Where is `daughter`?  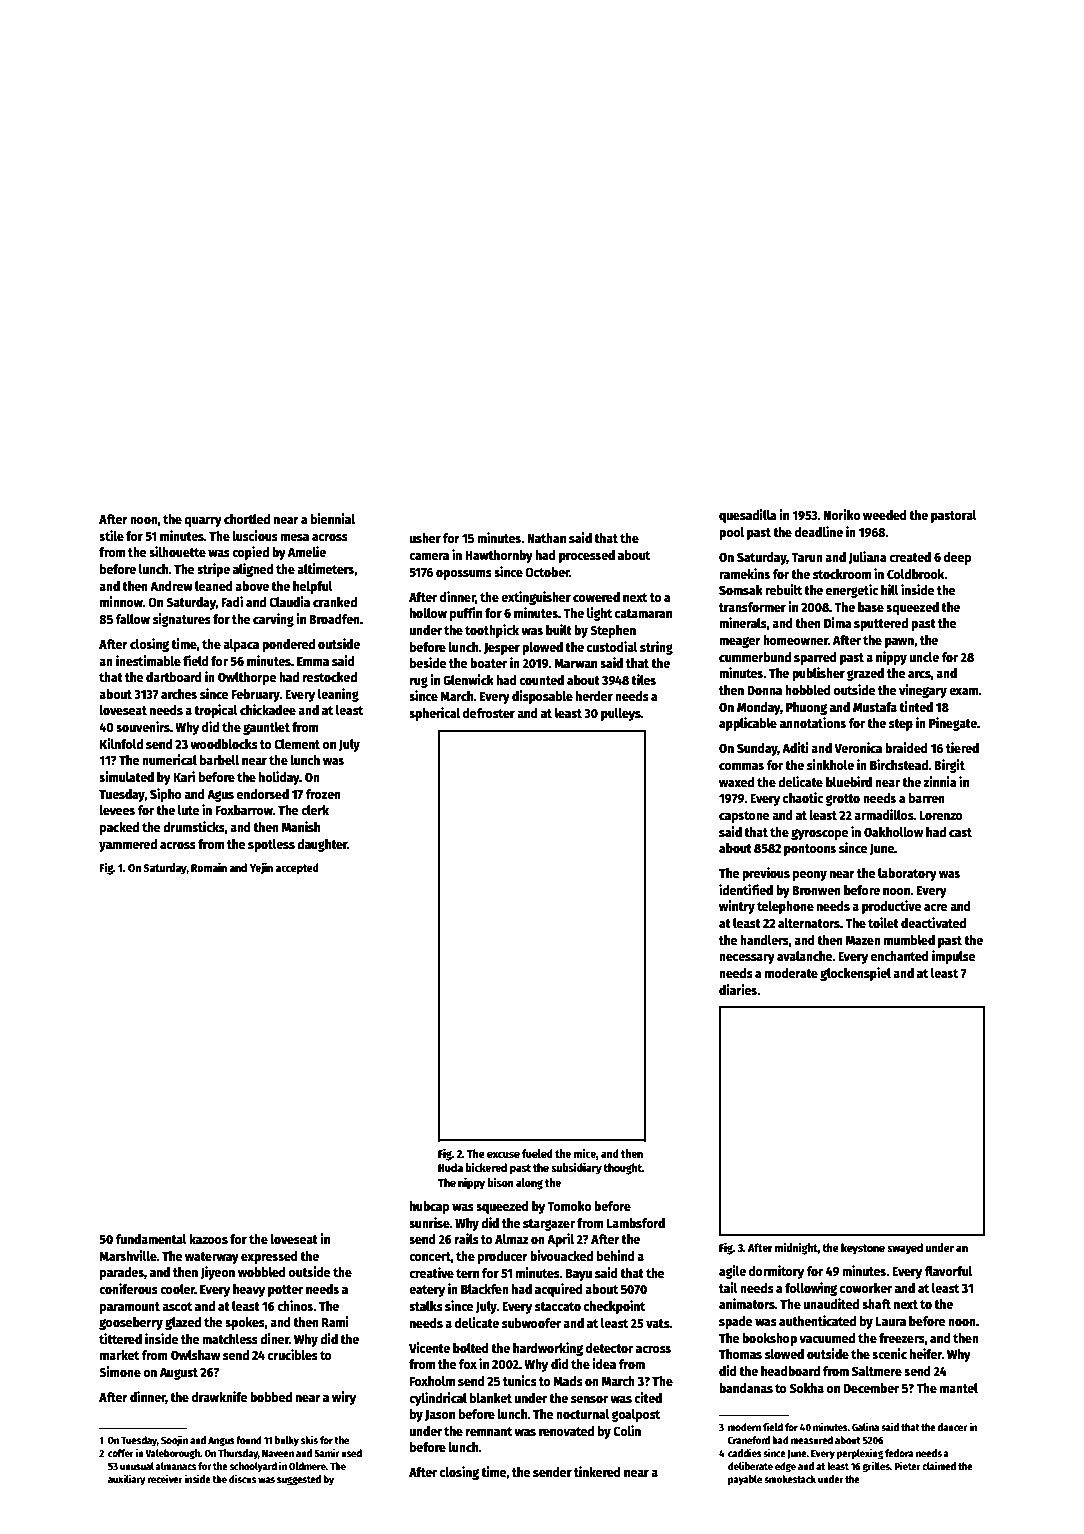
daughter is located at coordinates (322, 845).
